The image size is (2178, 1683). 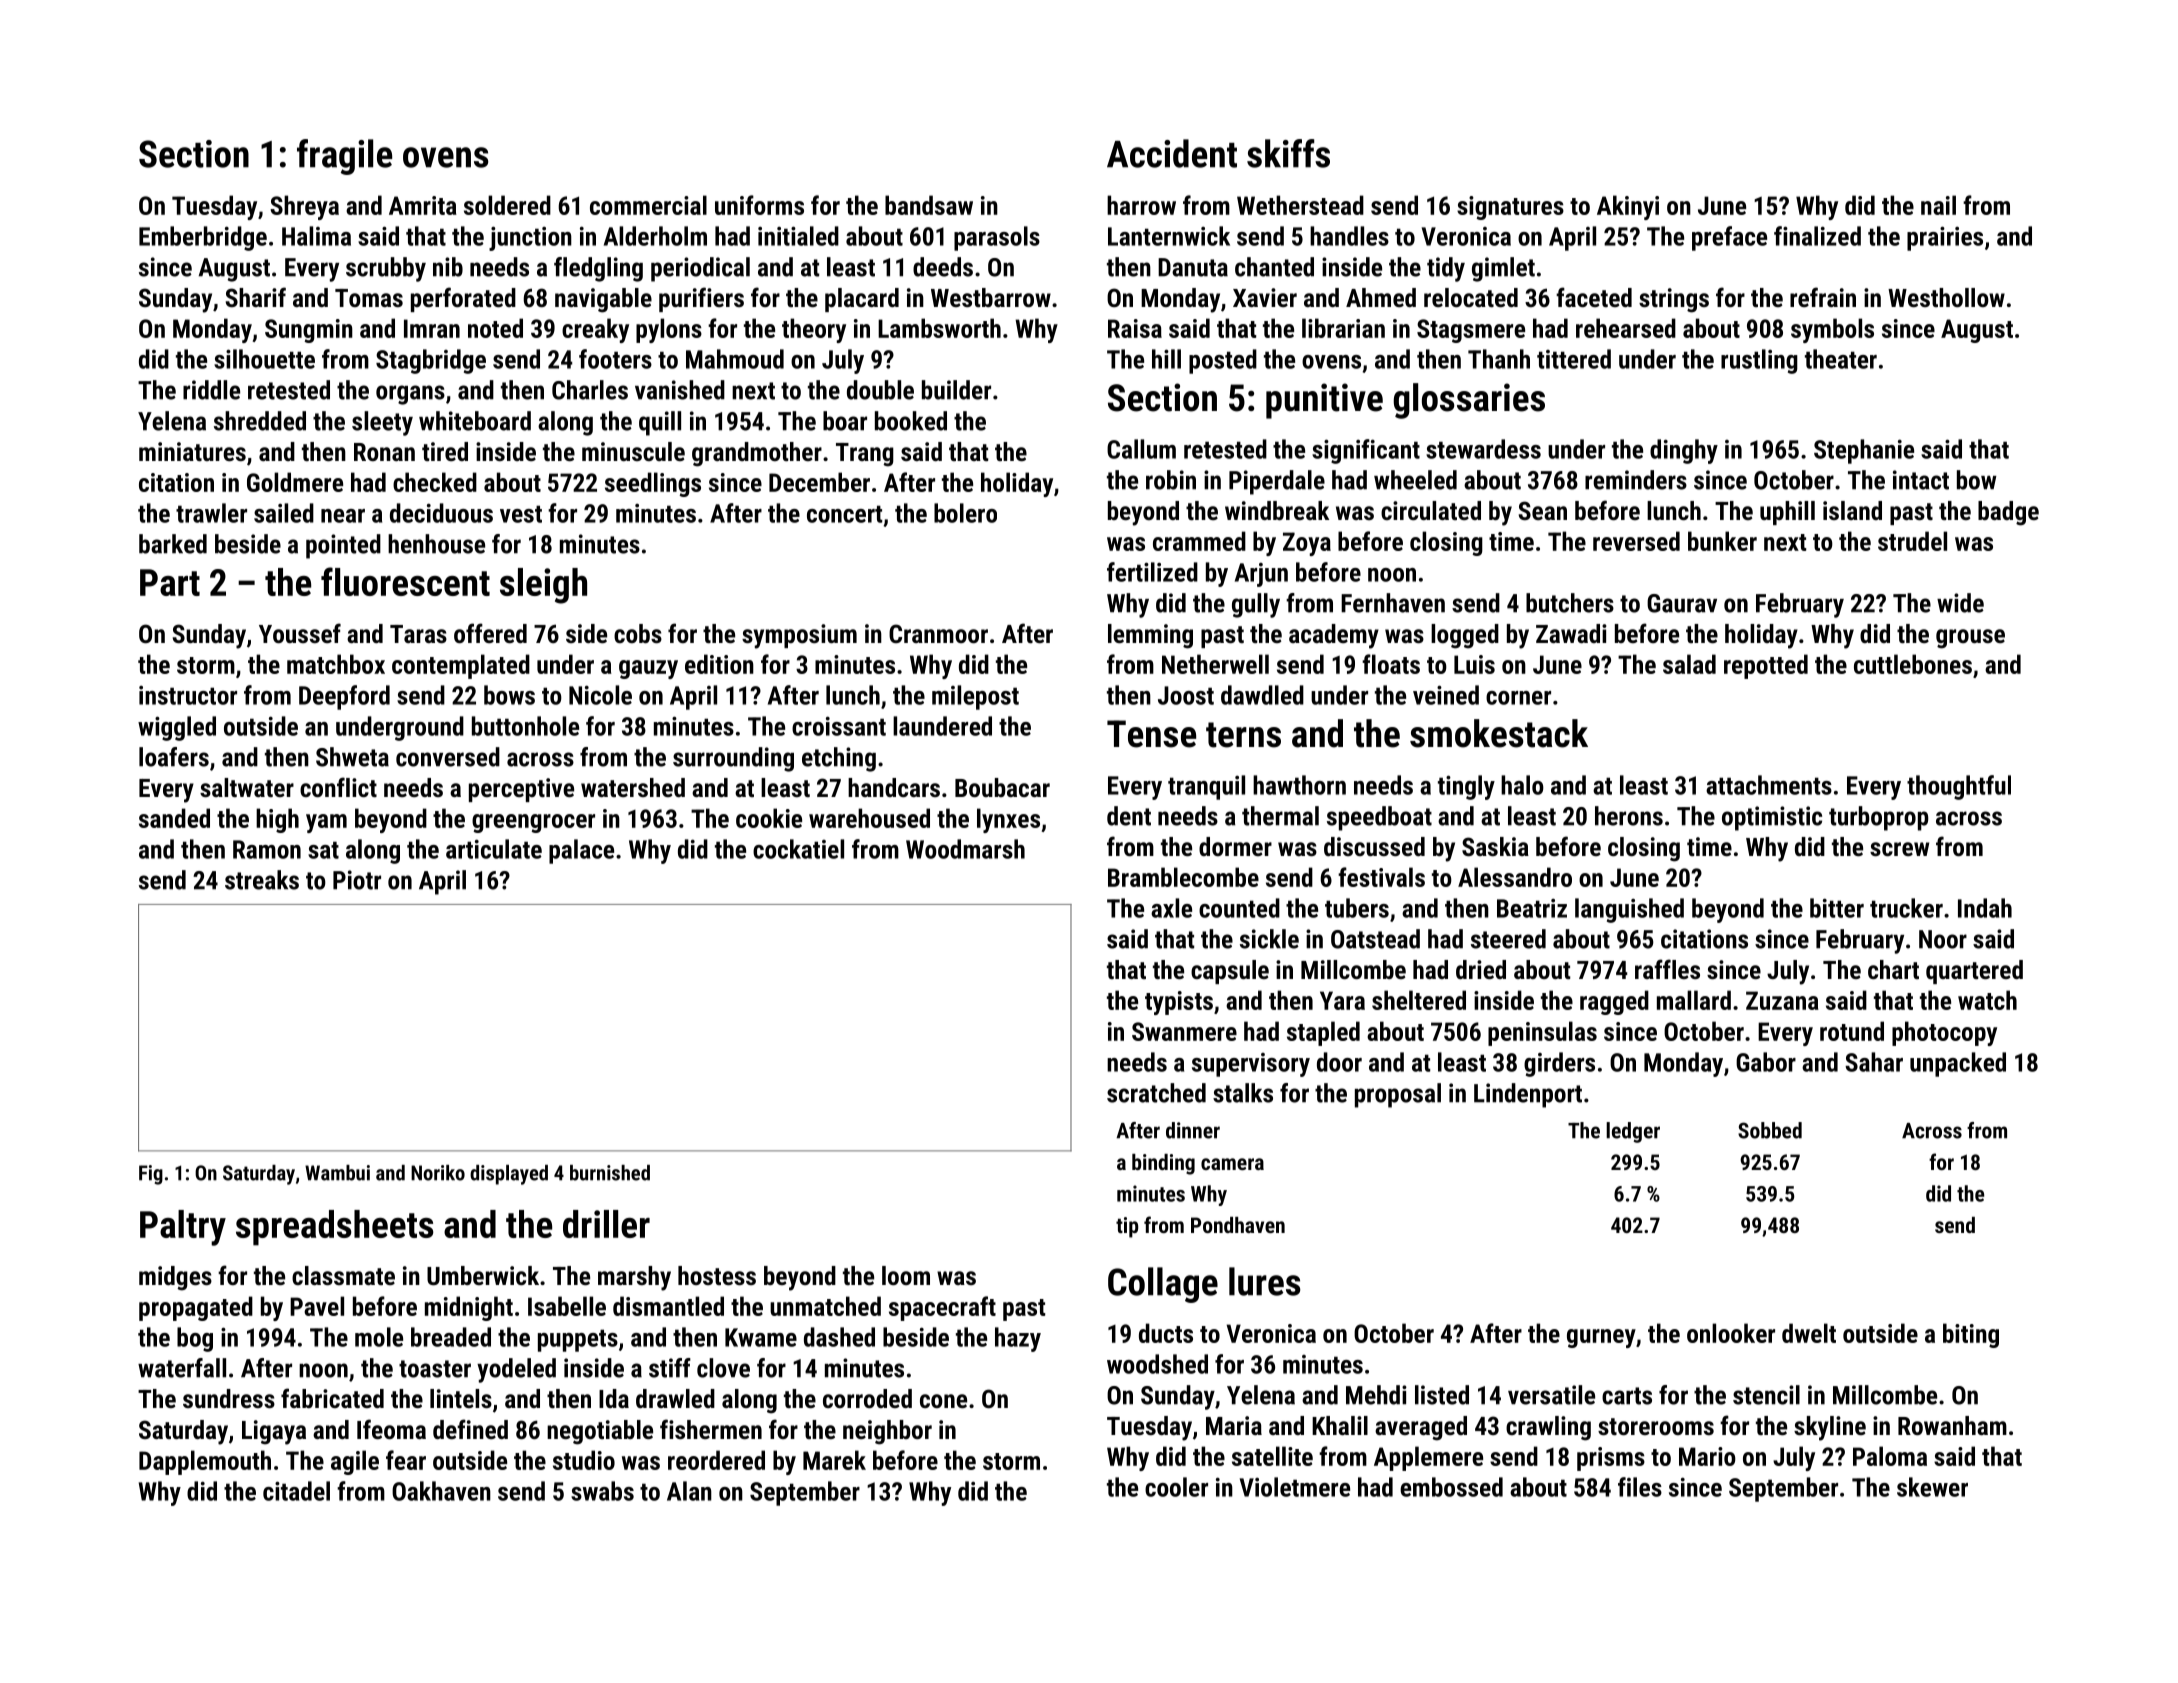 I want to click on Raisa, so click(x=1135, y=328).
